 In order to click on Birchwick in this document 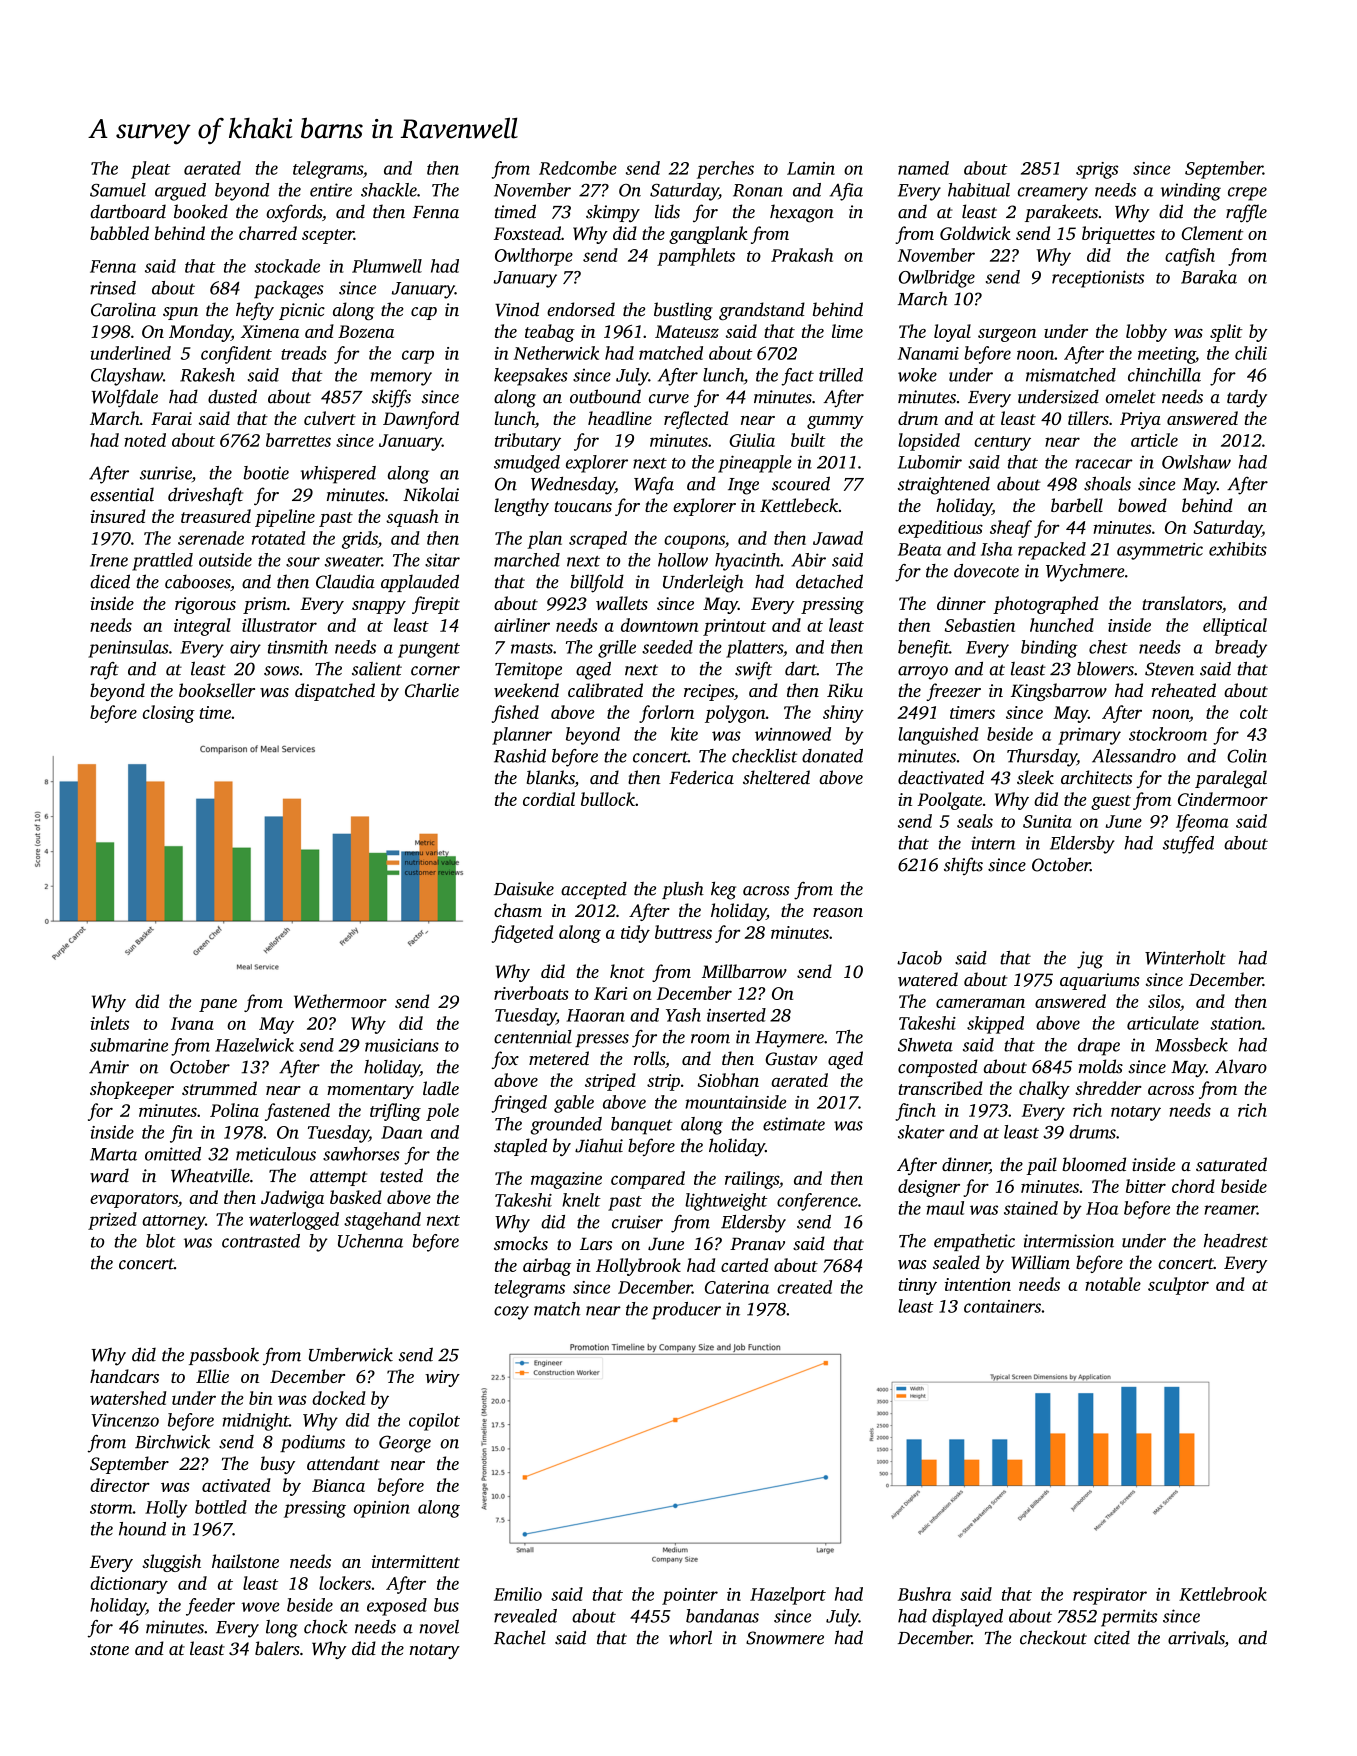, I will do `click(172, 1442)`.
